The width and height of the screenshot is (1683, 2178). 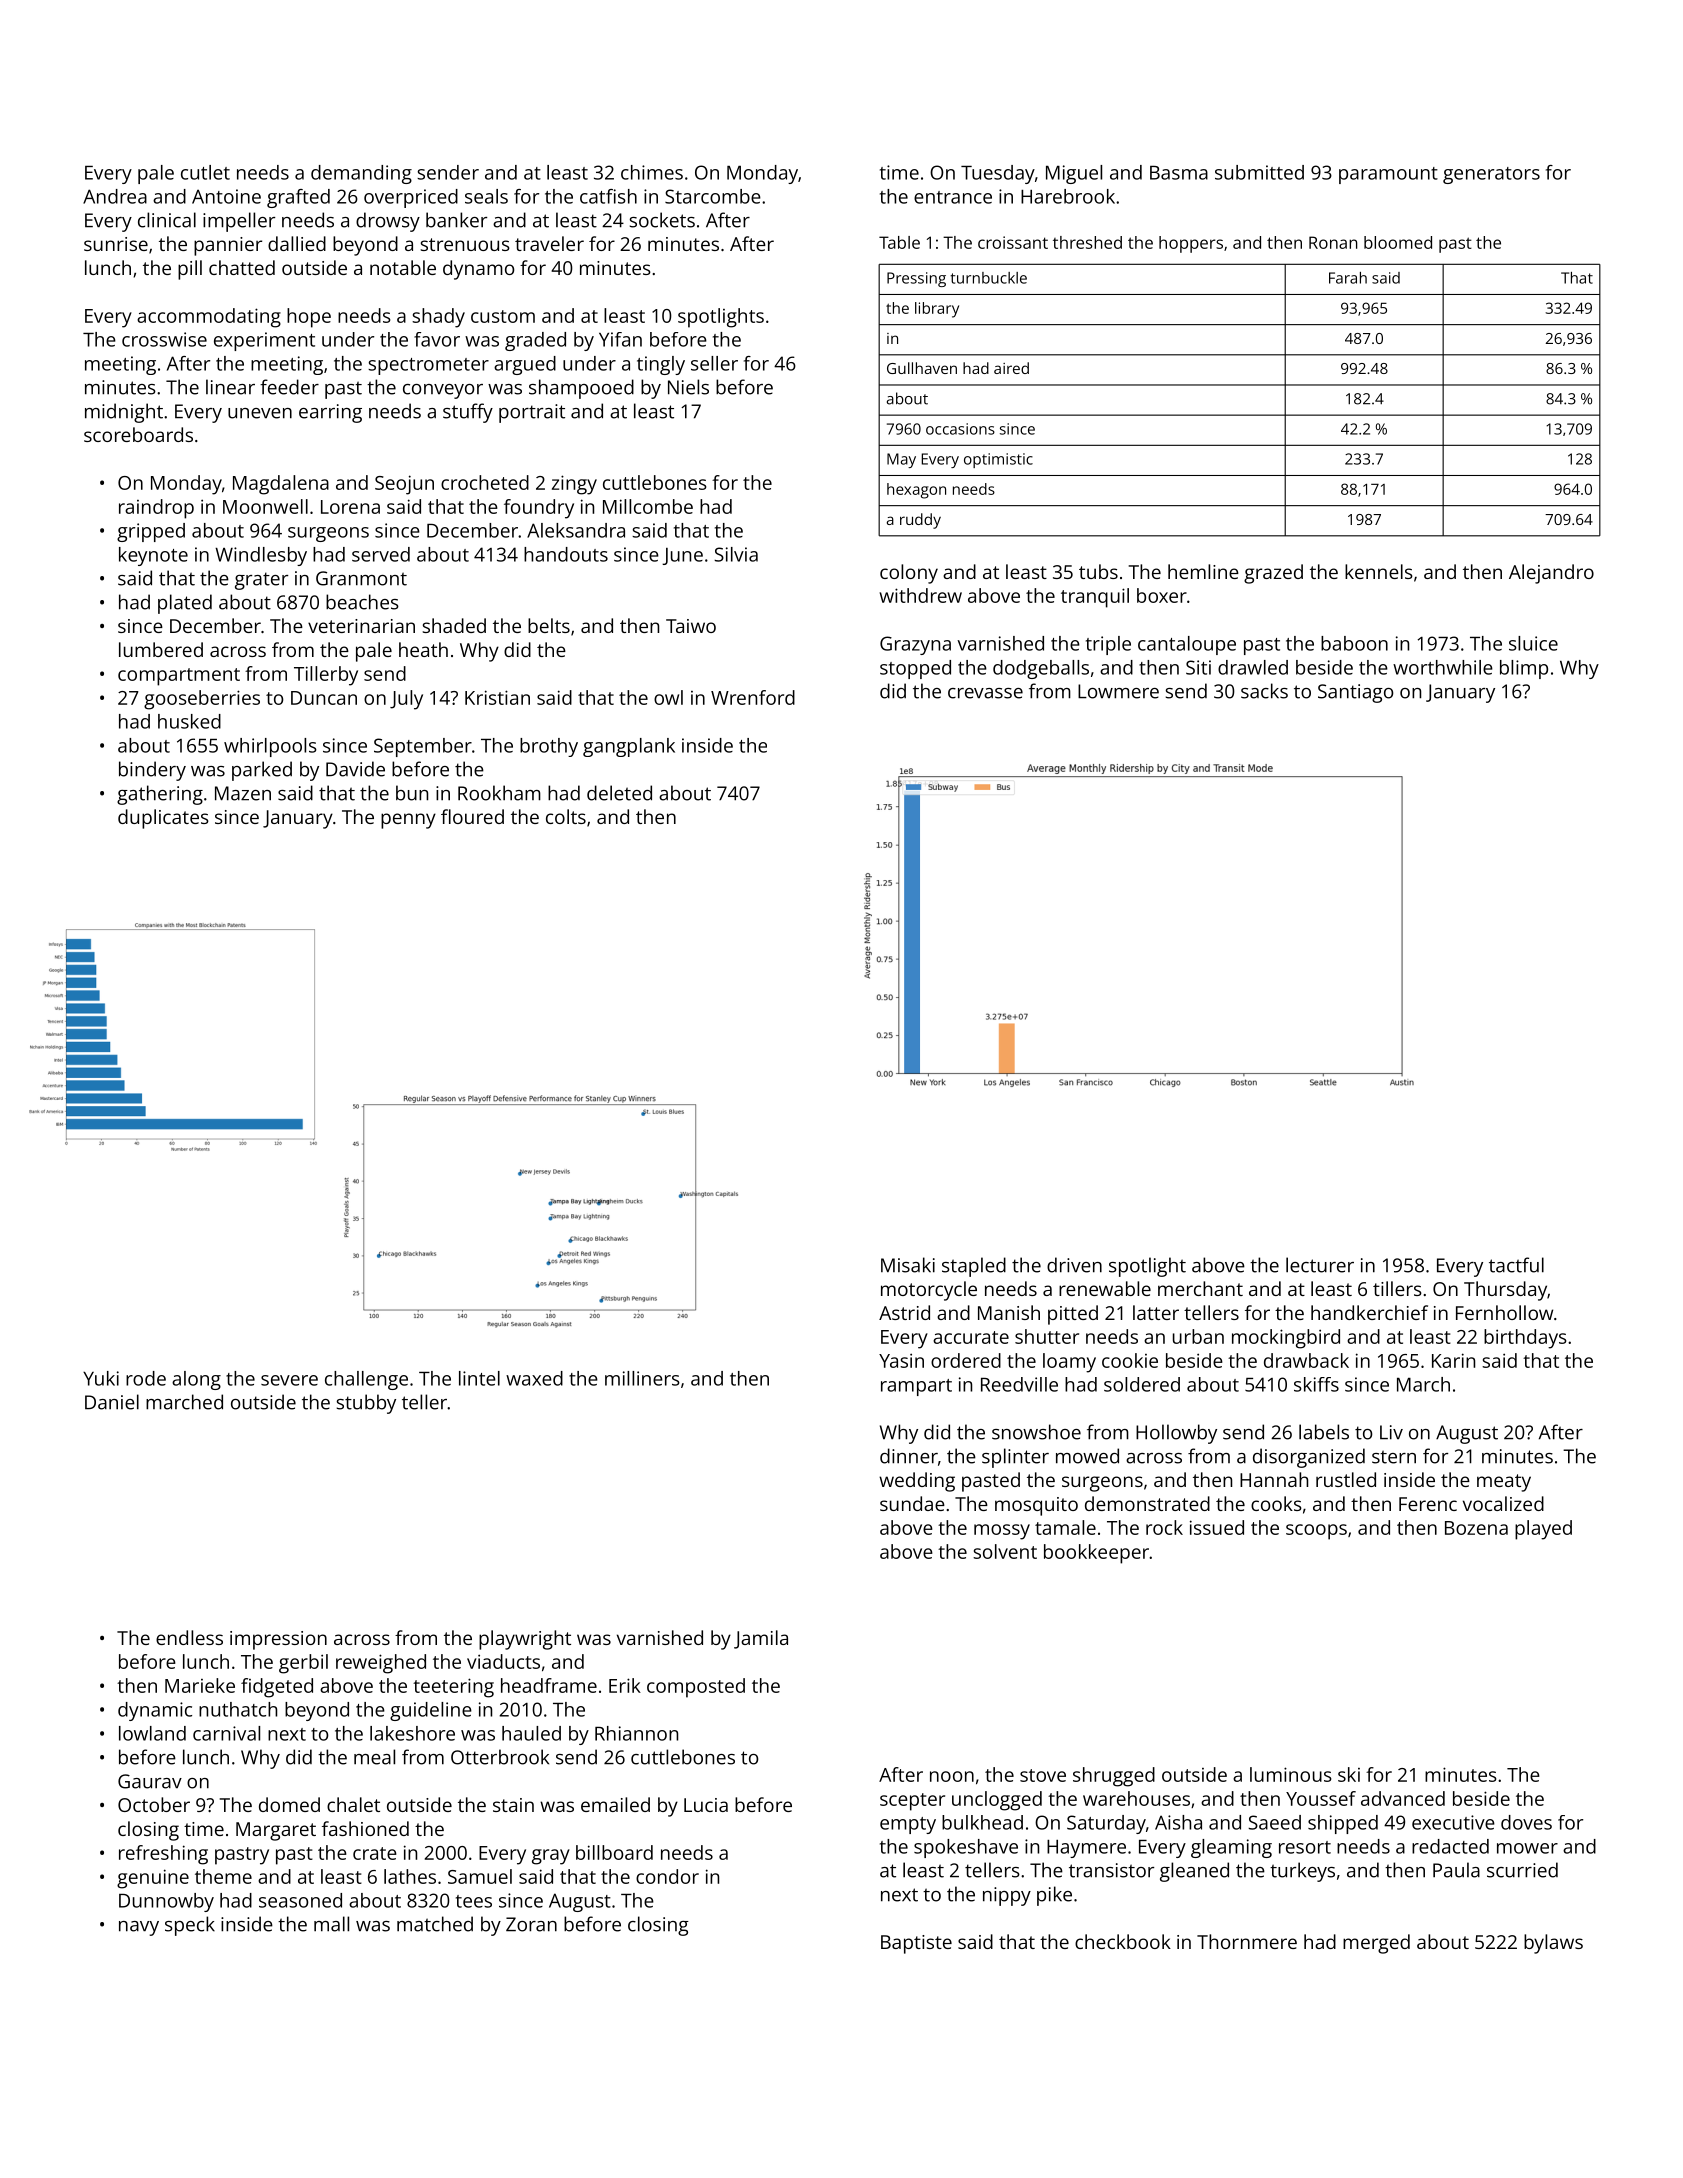 I want to click on matched, so click(x=435, y=1924).
